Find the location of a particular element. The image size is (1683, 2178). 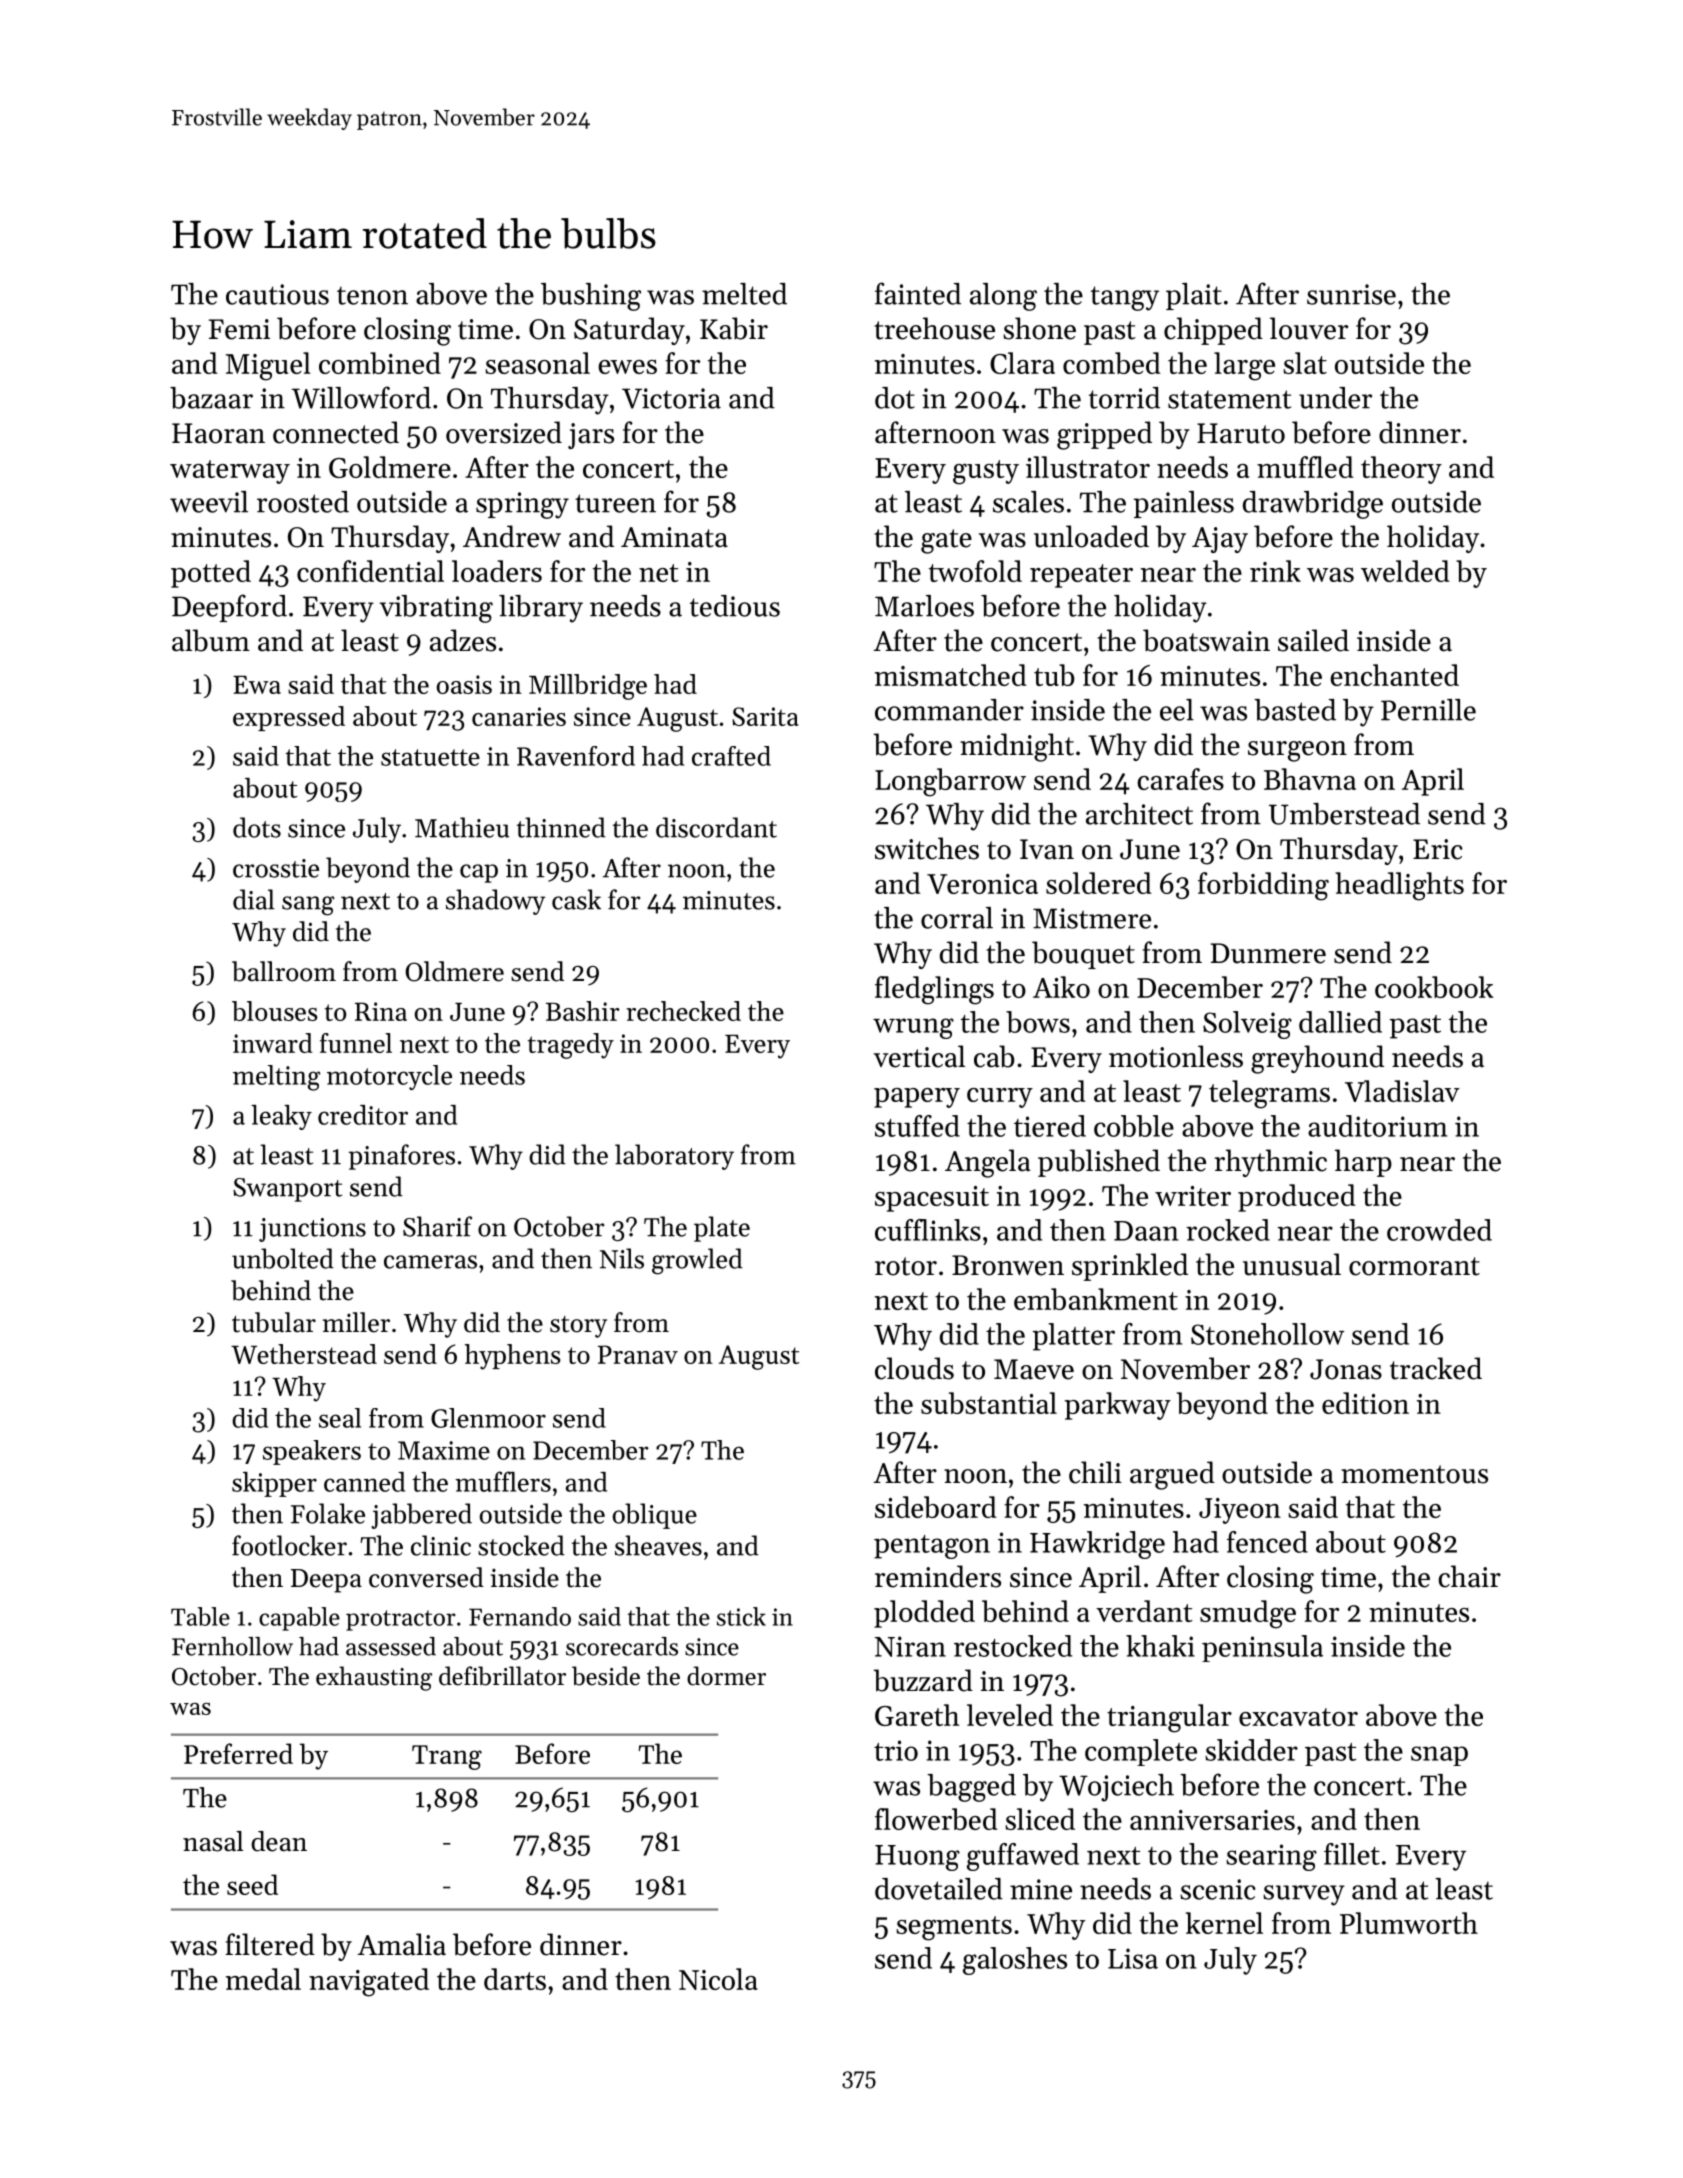

Amalia is located at coordinates (401, 1944).
